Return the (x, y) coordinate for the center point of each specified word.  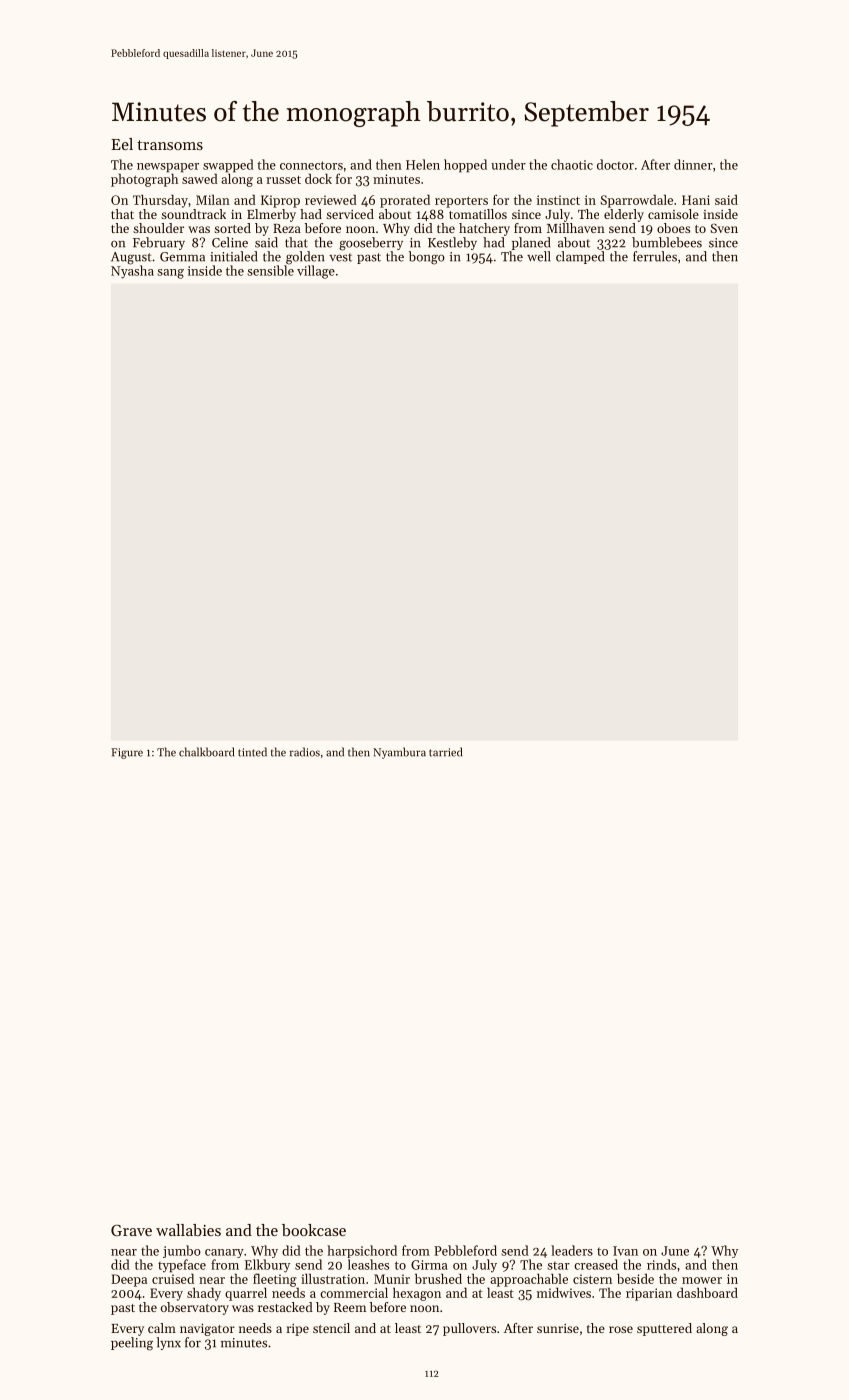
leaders (572, 1250)
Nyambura (399, 753)
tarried (445, 752)
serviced (350, 214)
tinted (252, 752)
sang (170, 274)
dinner (693, 164)
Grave (131, 1230)
